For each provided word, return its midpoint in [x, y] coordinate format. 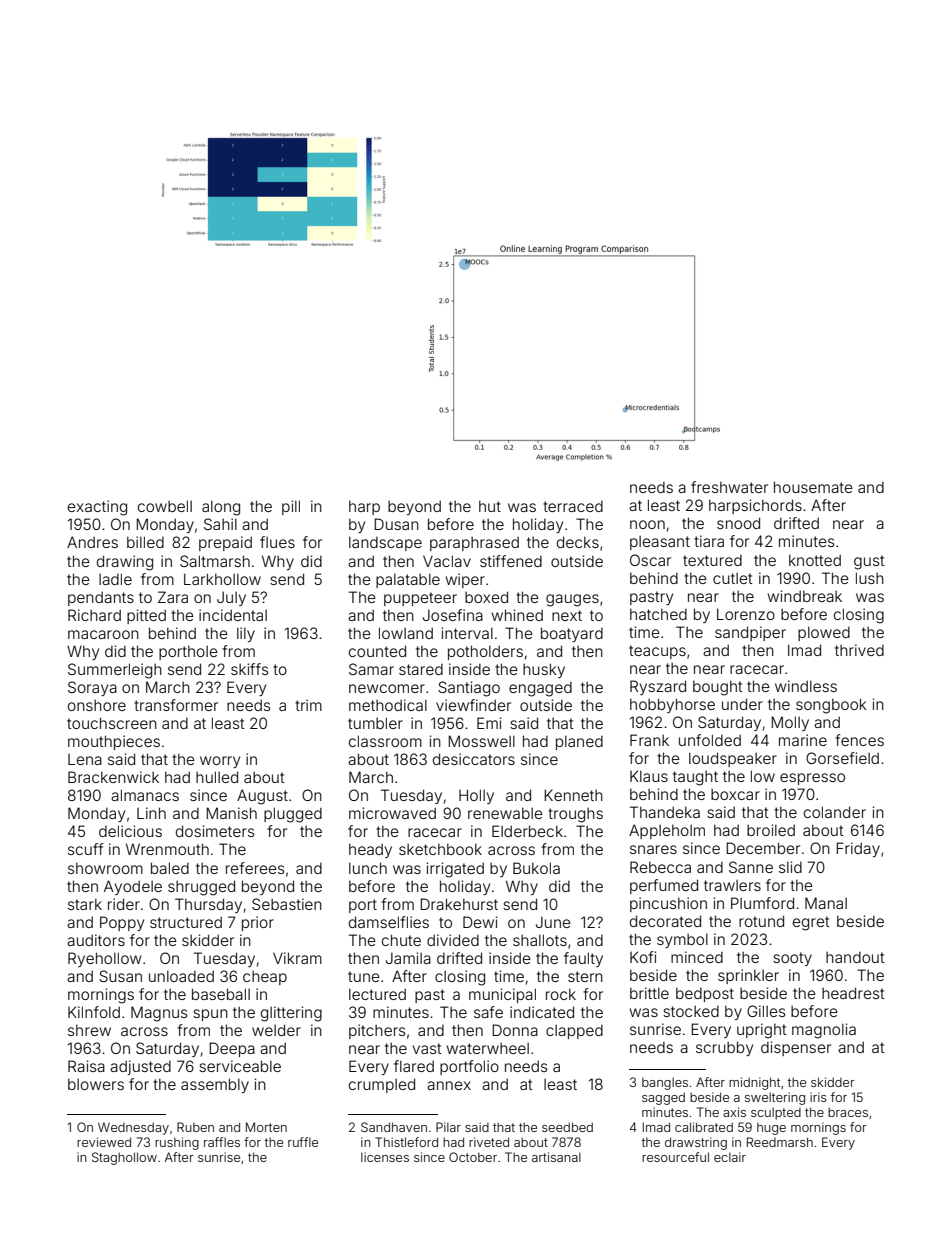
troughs [575, 815]
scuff [86, 849]
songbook [831, 706]
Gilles [766, 1011]
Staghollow [124, 1158]
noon [647, 524]
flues [277, 542]
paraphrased [474, 543]
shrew [89, 1030]
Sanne [751, 867]
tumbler [375, 723]
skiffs [249, 669]
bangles [665, 1083]
